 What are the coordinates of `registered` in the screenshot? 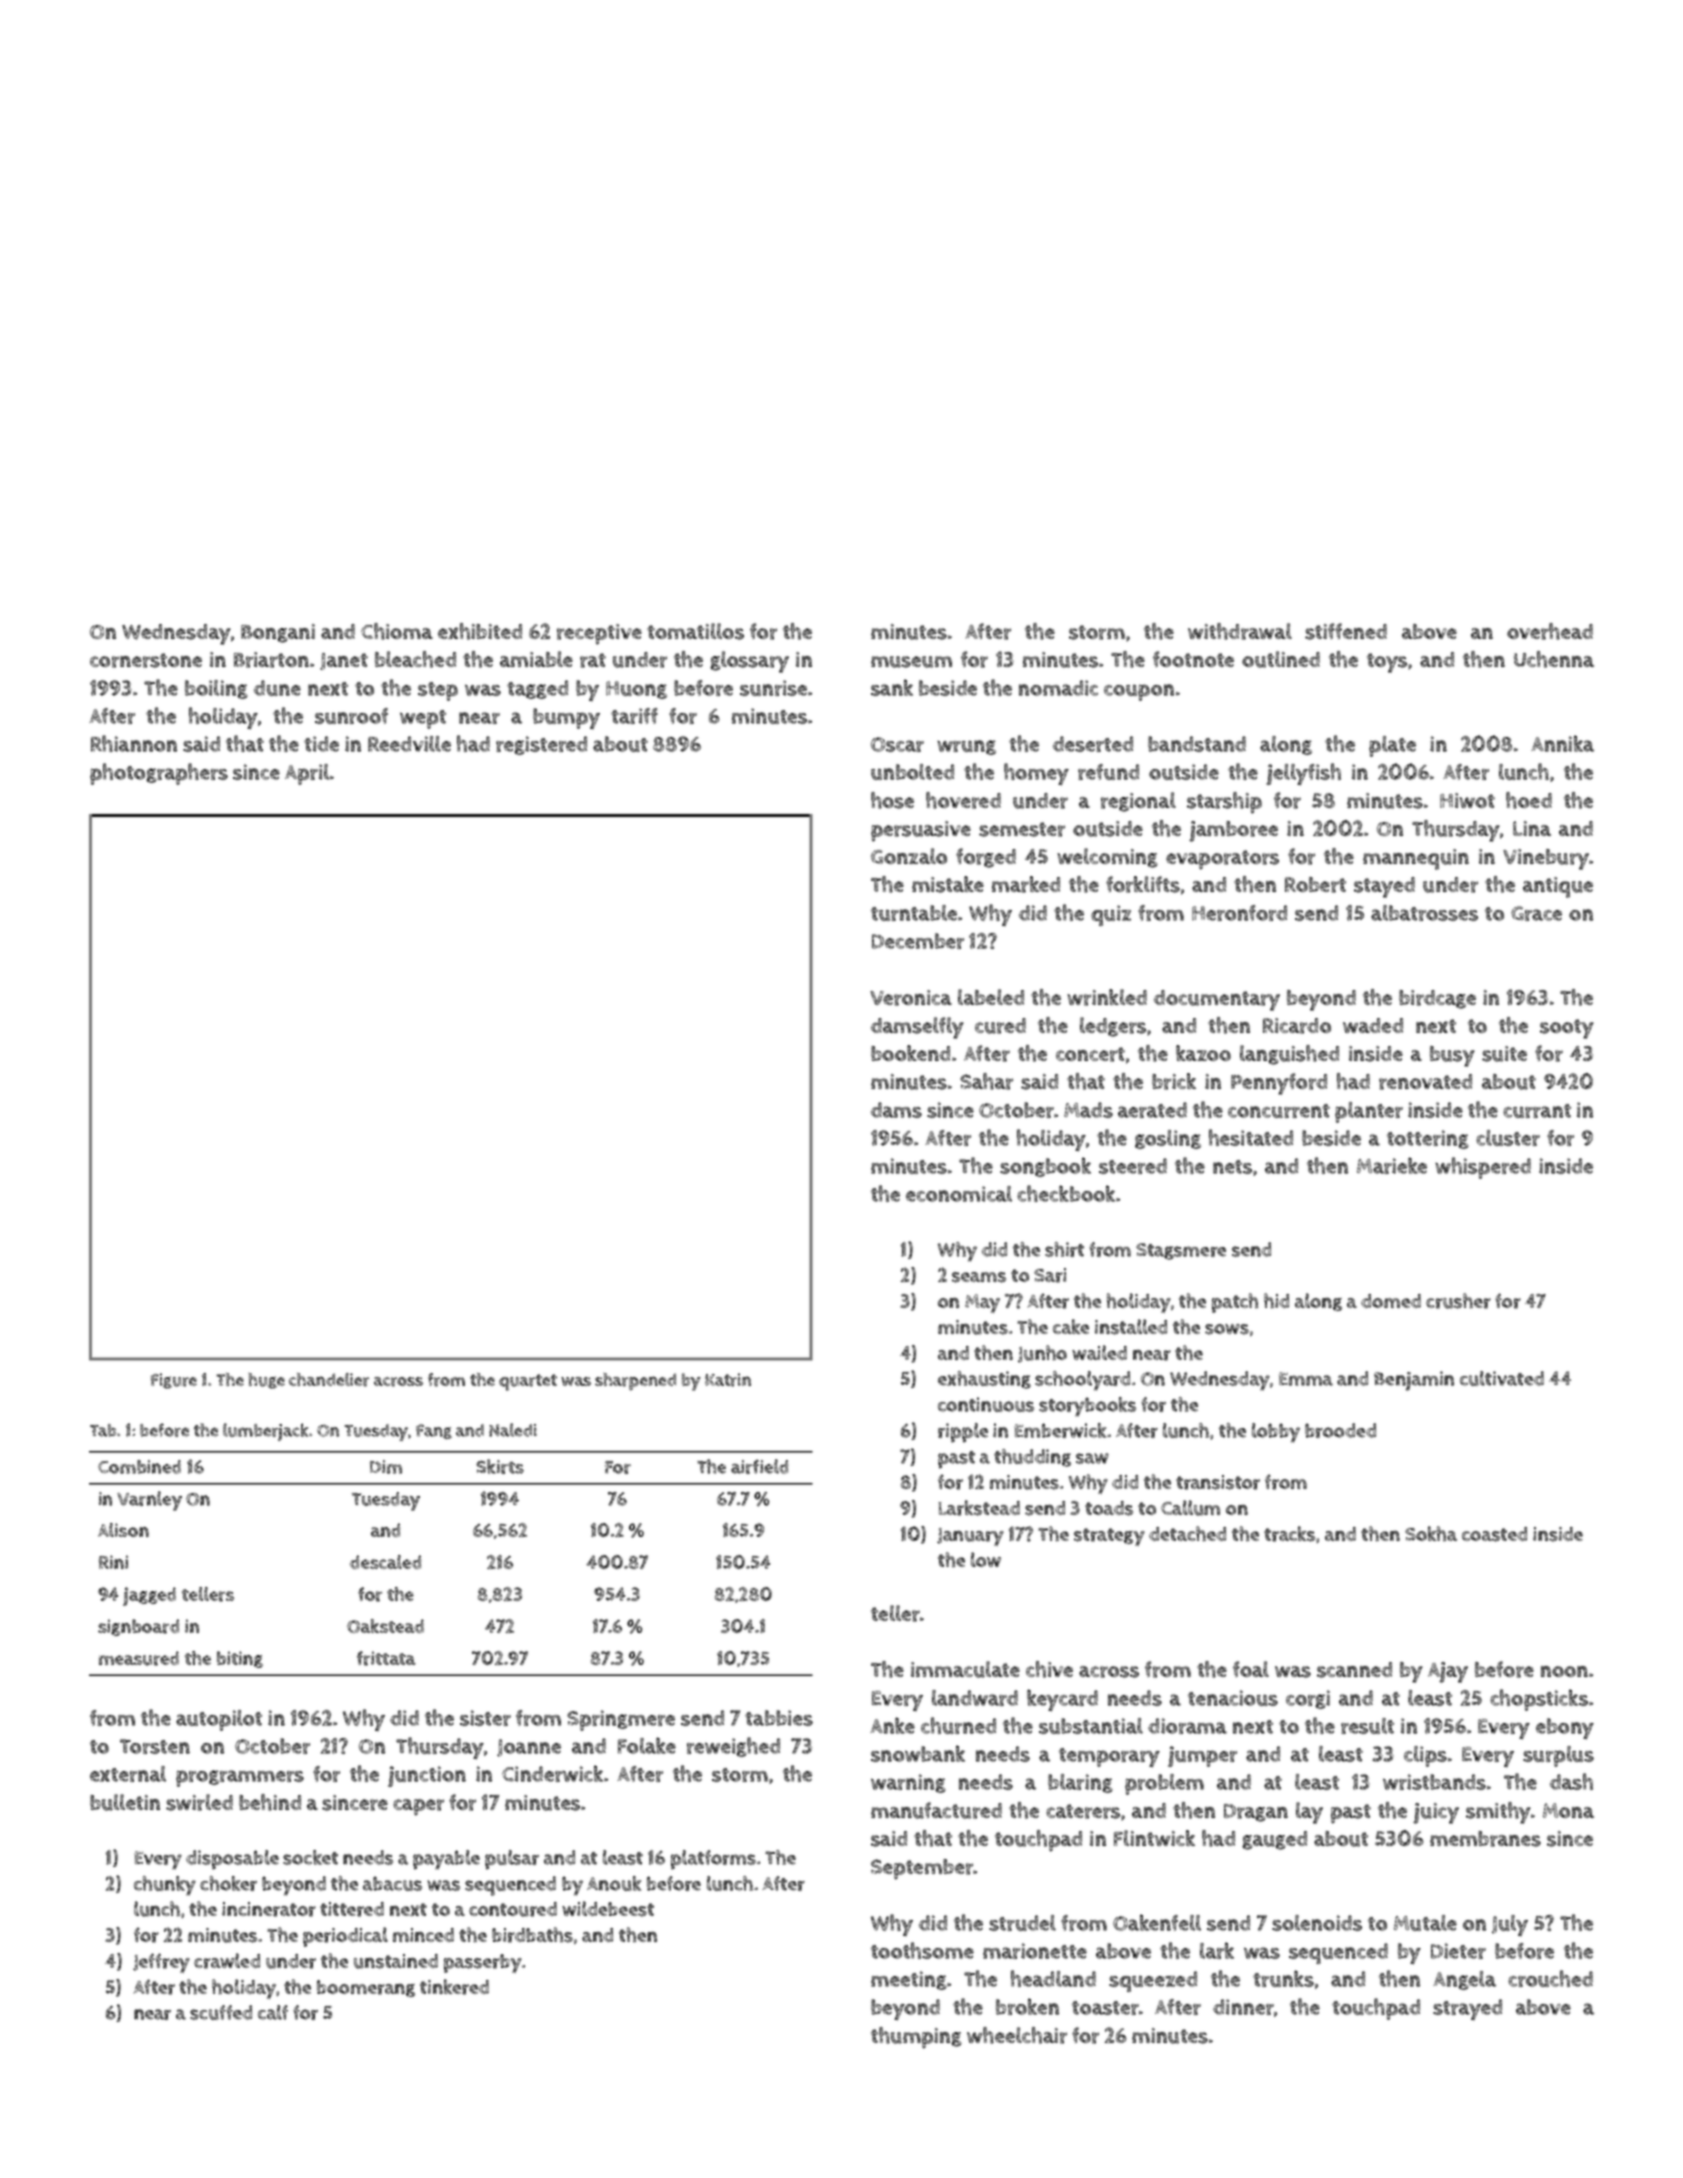 It's located at (541, 745).
